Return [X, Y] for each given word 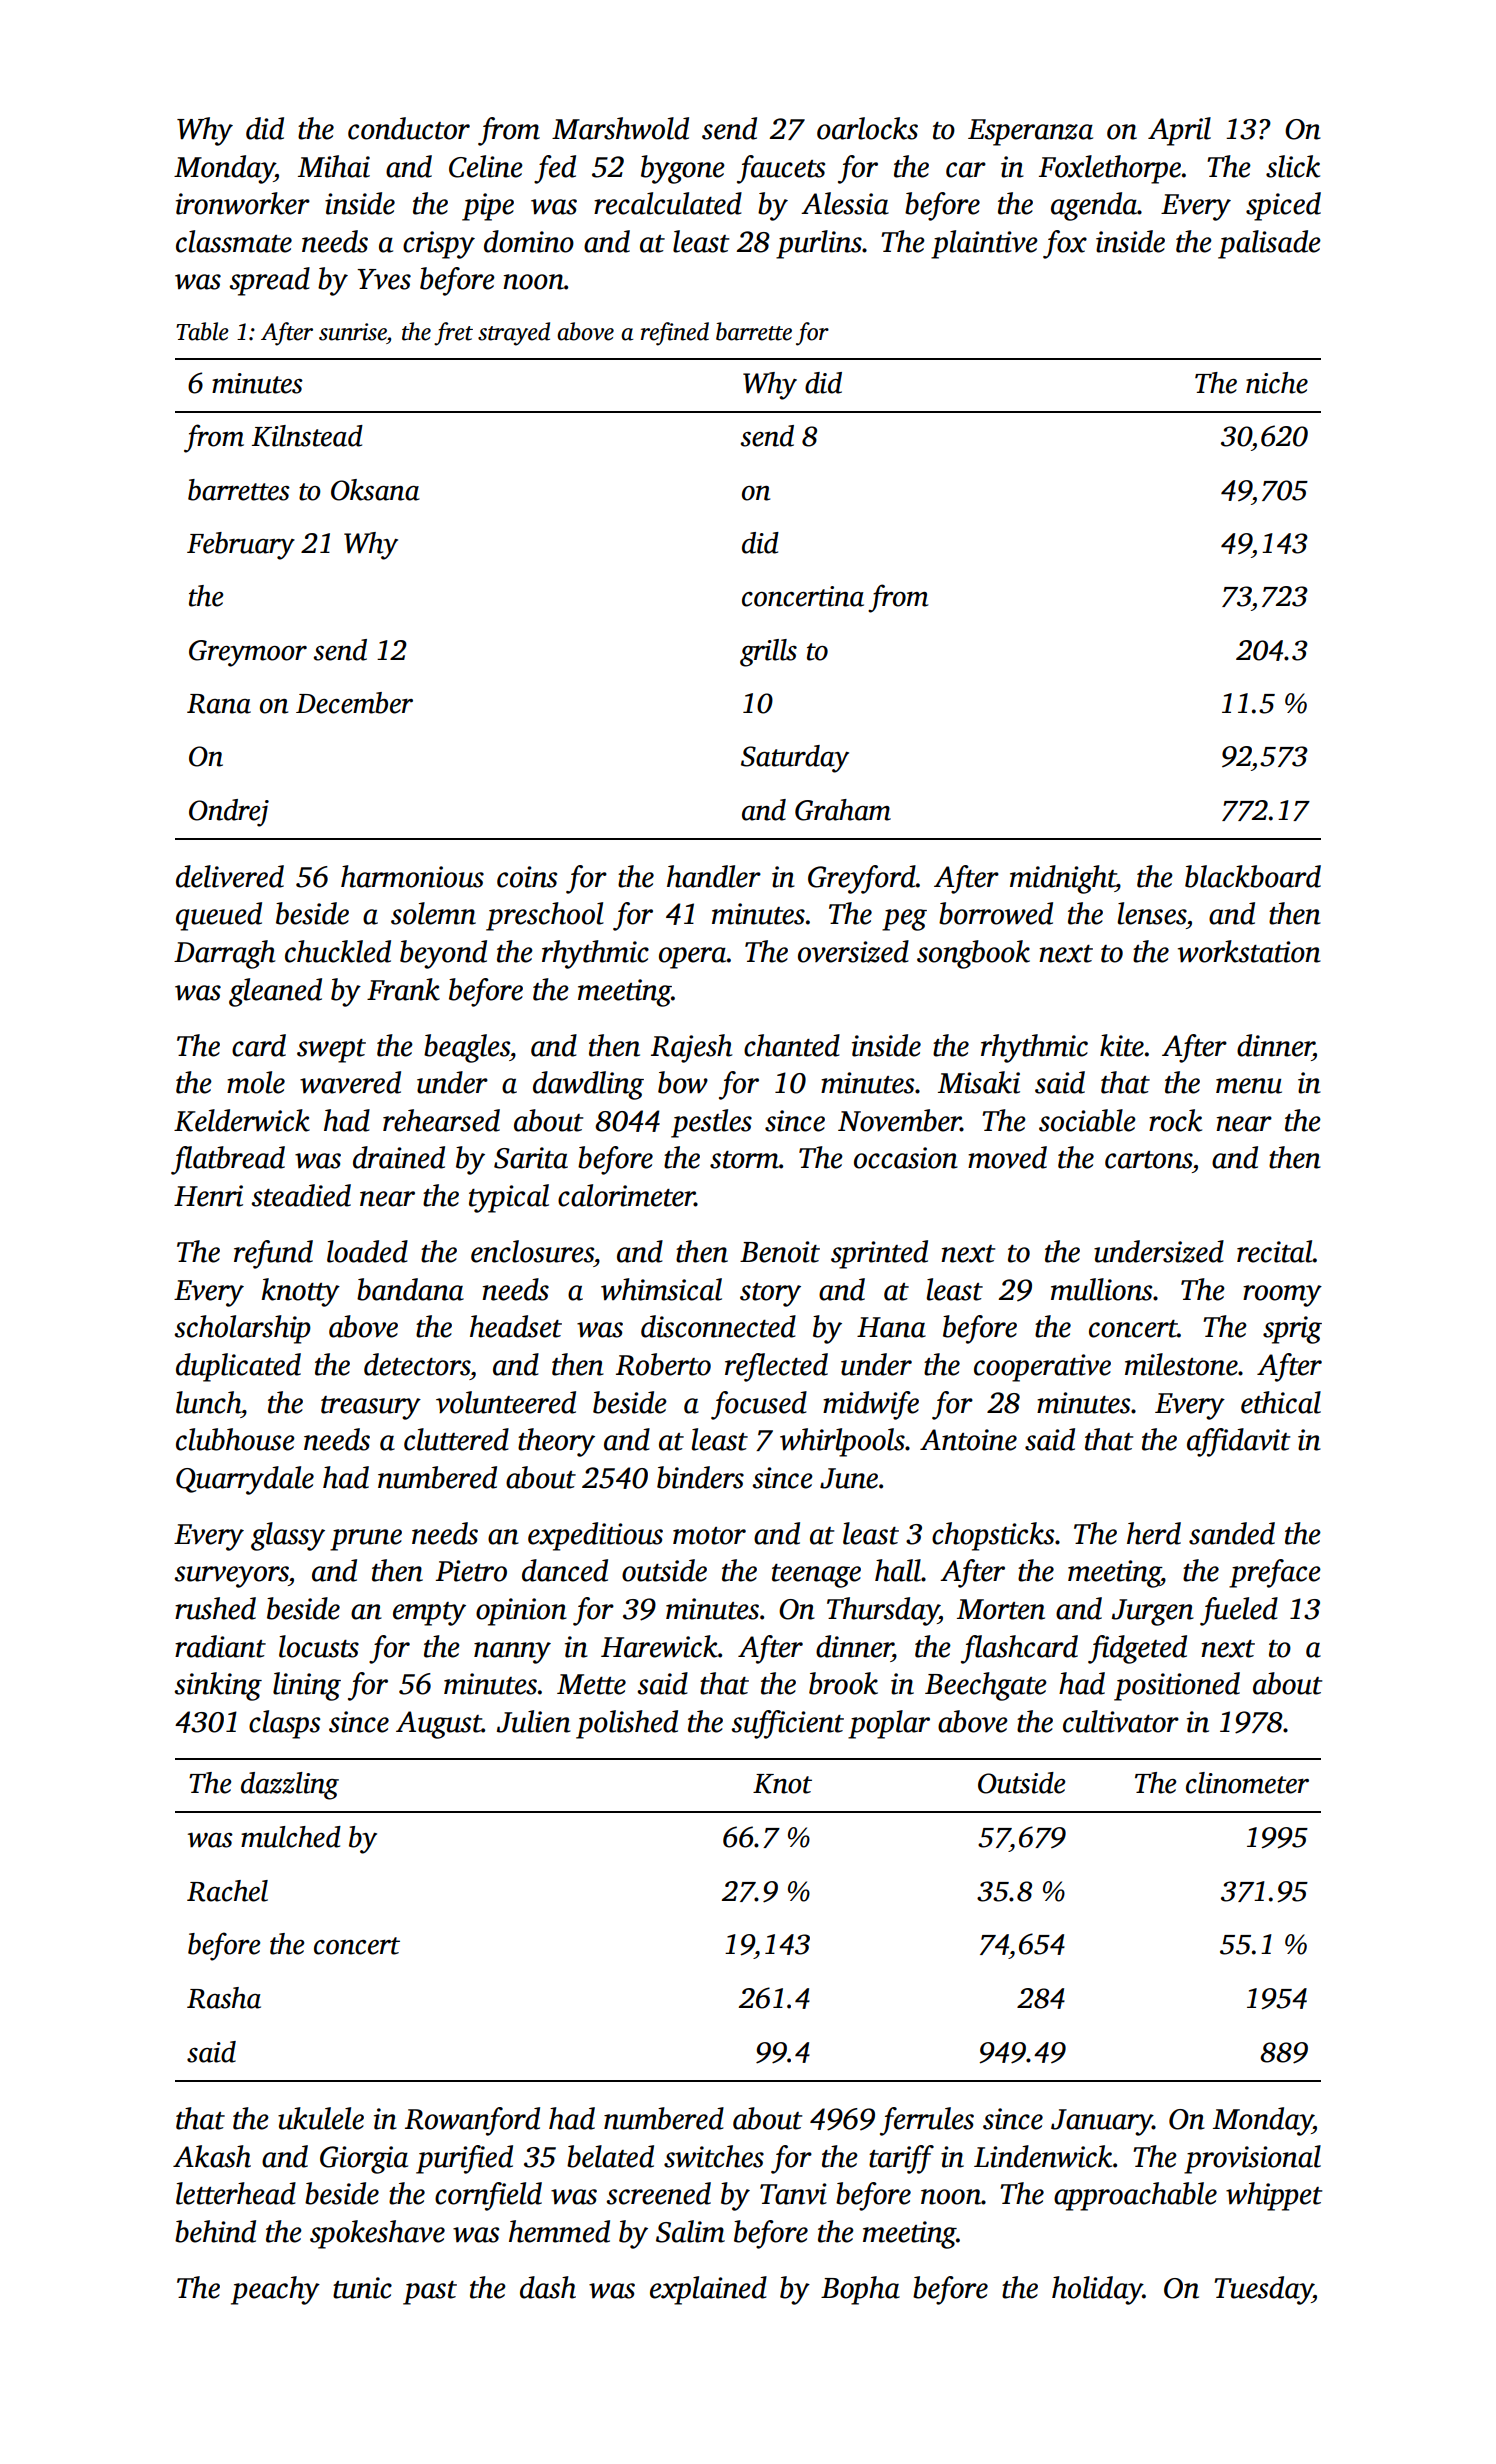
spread [269, 281]
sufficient [787, 1724]
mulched [291, 1837]
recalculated [668, 203]
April [1179, 131]
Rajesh [691, 1048]
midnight [1063, 879]
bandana [410, 1289]
